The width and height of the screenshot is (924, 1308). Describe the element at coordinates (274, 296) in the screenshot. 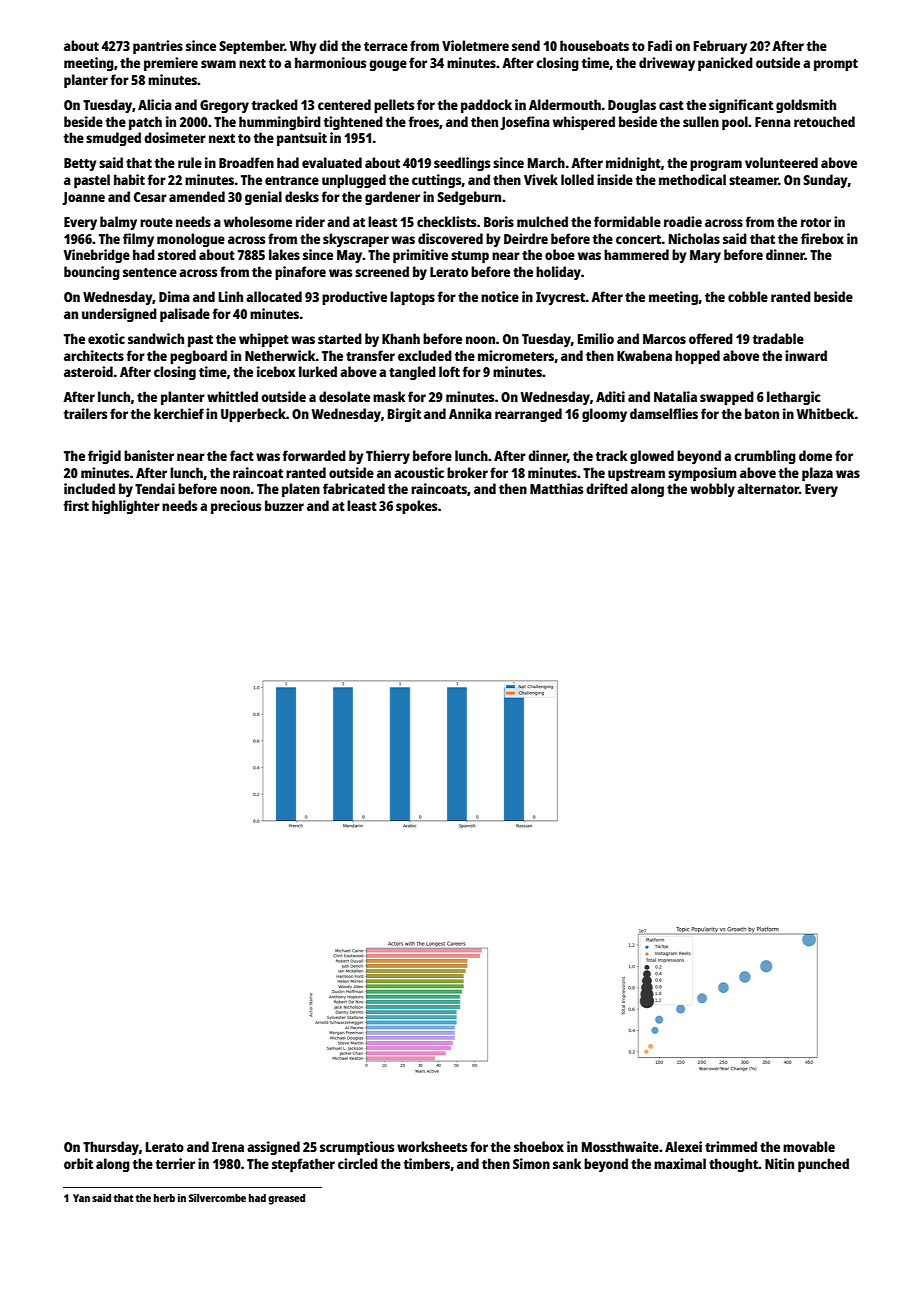

I see `allocated` at that location.
